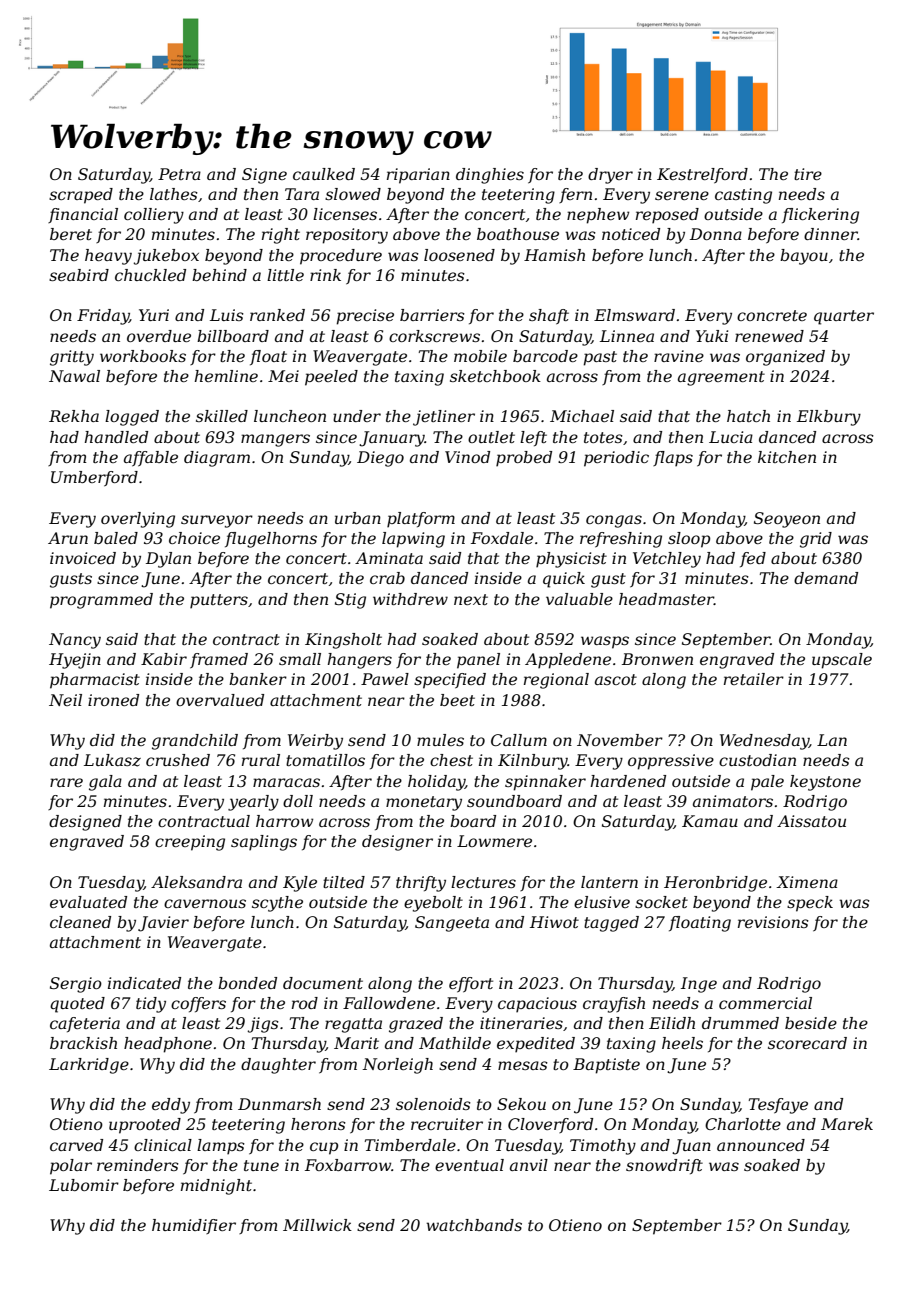 The image size is (924, 1308). What do you see at coordinates (84, 1185) in the screenshot?
I see `Lubomir` at bounding box center [84, 1185].
